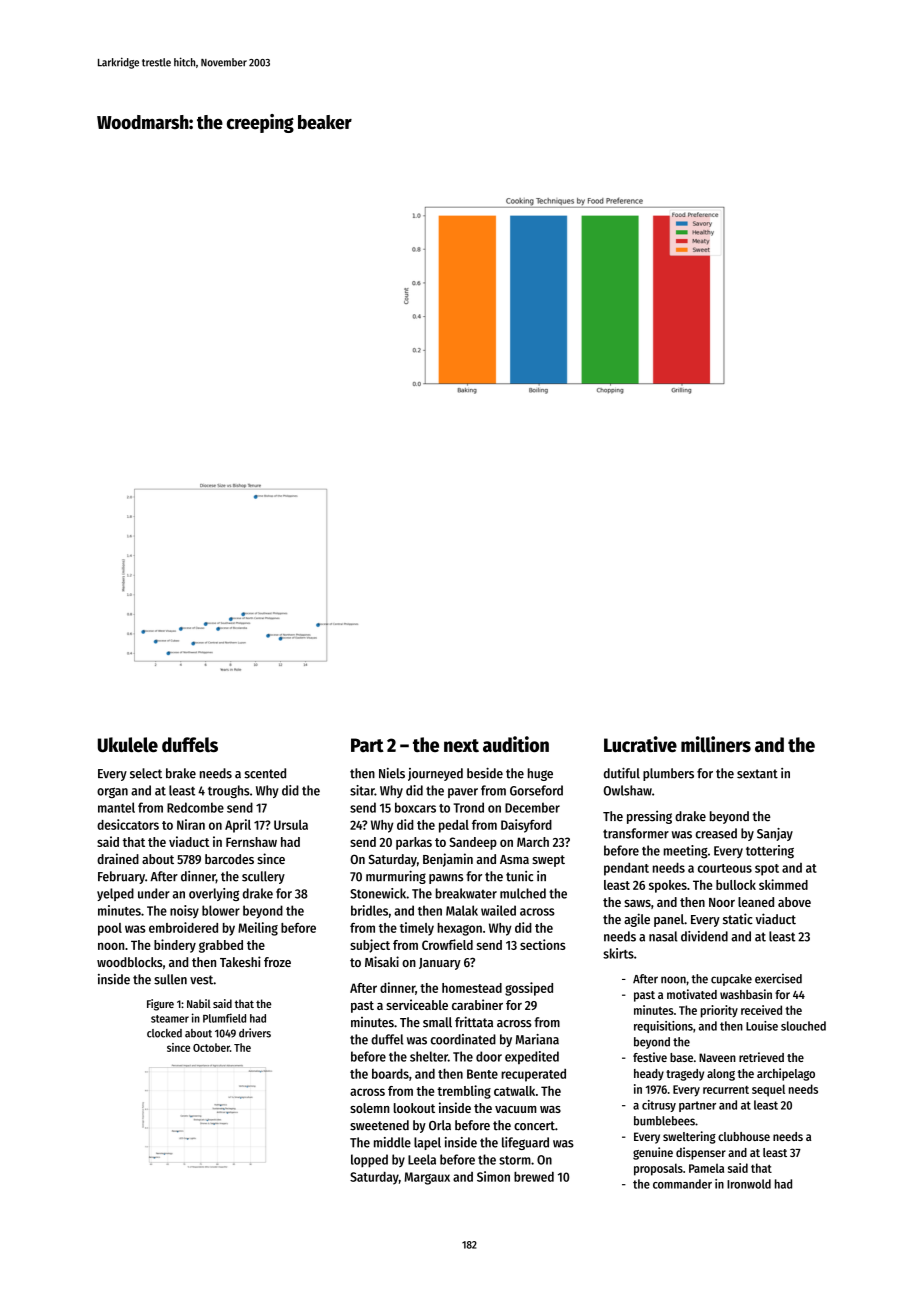 The height and width of the screenshot is (1308, 924). I want to click on Lucrative, so click(640, 744).
